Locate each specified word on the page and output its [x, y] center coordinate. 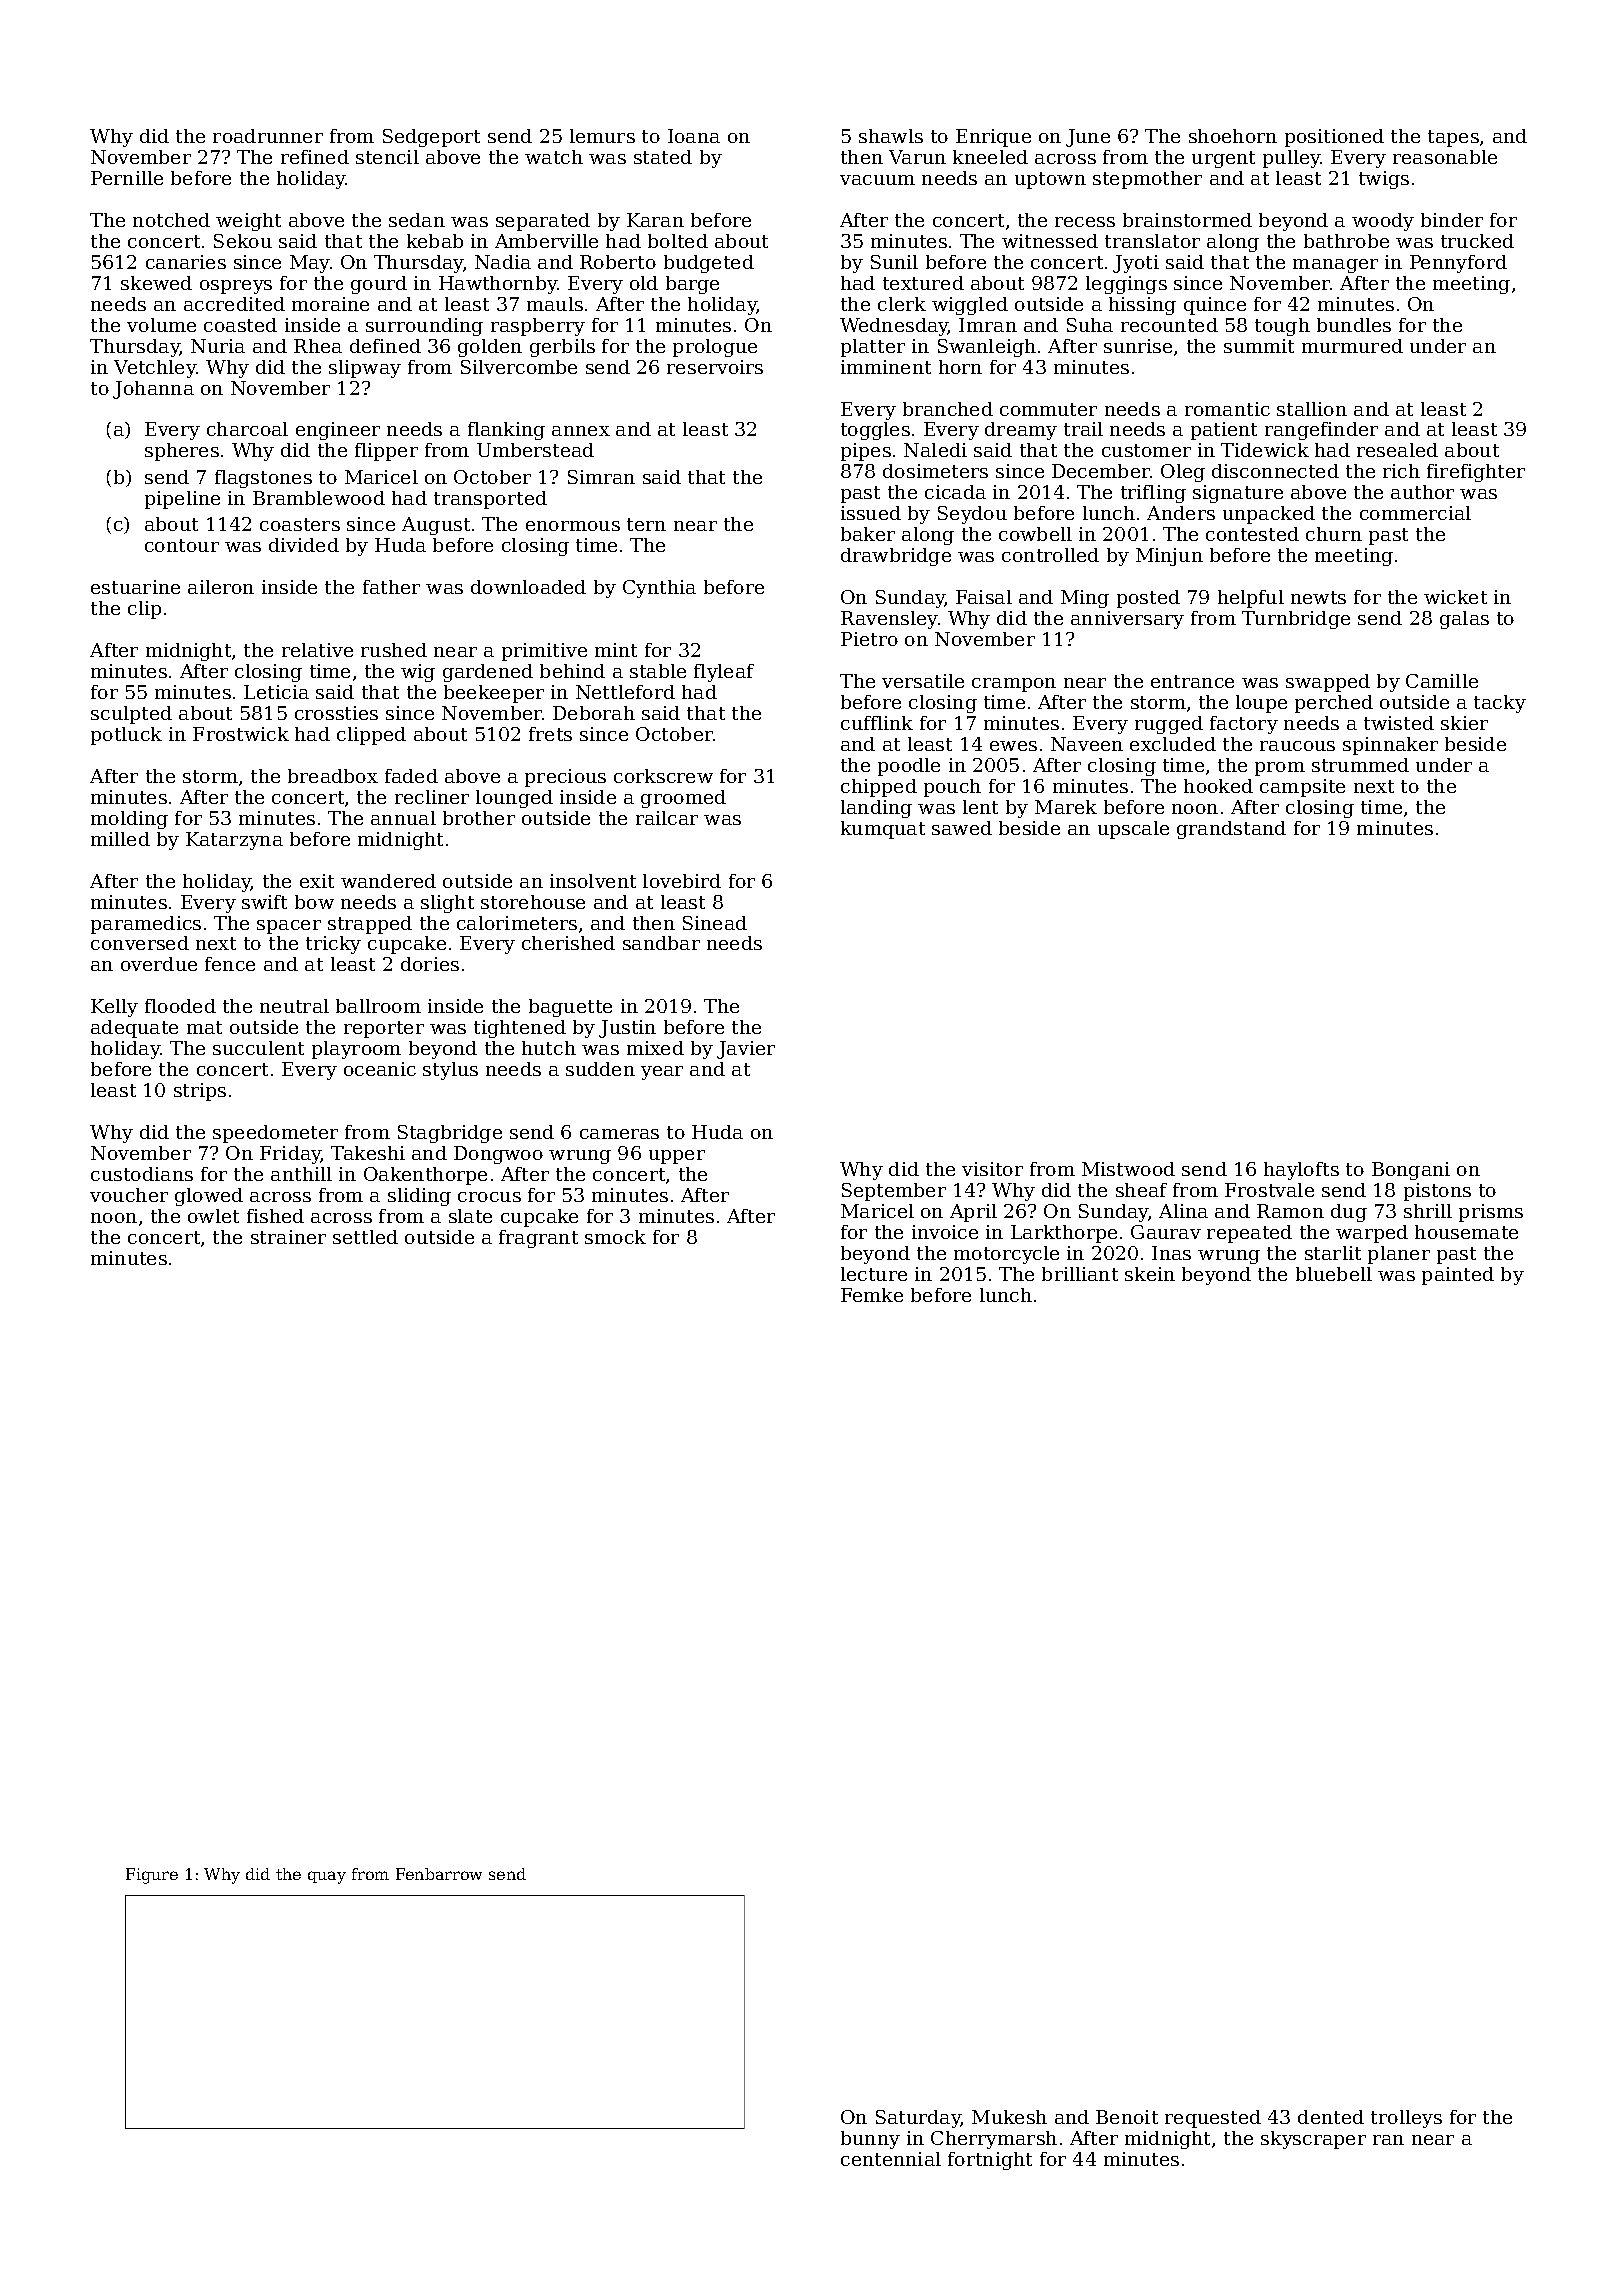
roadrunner [268, 136]
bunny [870, 2140]
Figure [152, 1876]
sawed [962, 828]
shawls [891, 136]
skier [1464, 723]
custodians [142, 1174]
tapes [1453, 138]
